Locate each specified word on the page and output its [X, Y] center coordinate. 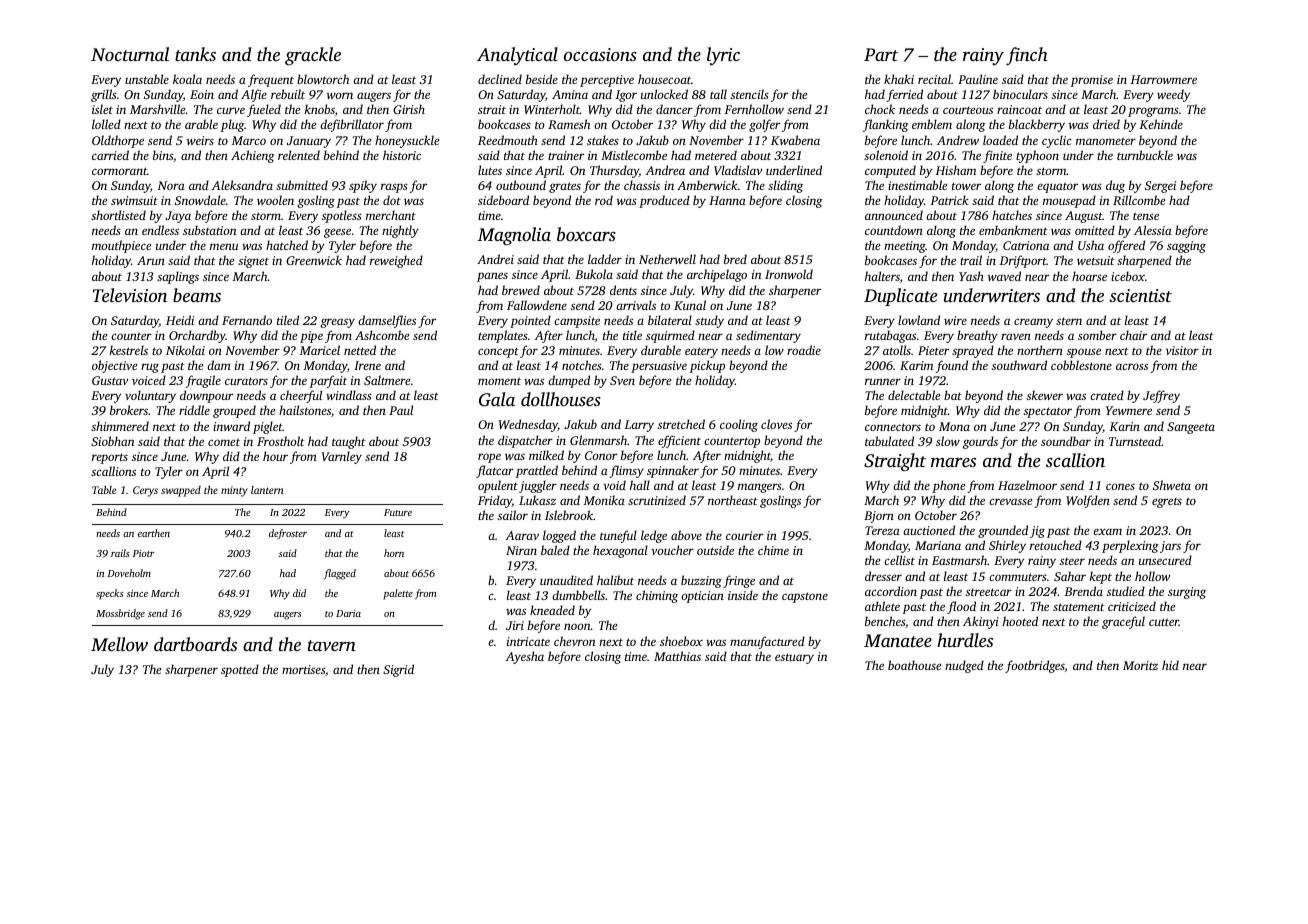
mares [953, 462]
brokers [129, 410]
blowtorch [323, 79]
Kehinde [1161, 124]
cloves [776, 424]
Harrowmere [1164, 79]
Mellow [119, 644]
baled [555, 550]
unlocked [664, 94]
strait [492, 109]
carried [110, 155]
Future [398, 512]
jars [1170, 547]
